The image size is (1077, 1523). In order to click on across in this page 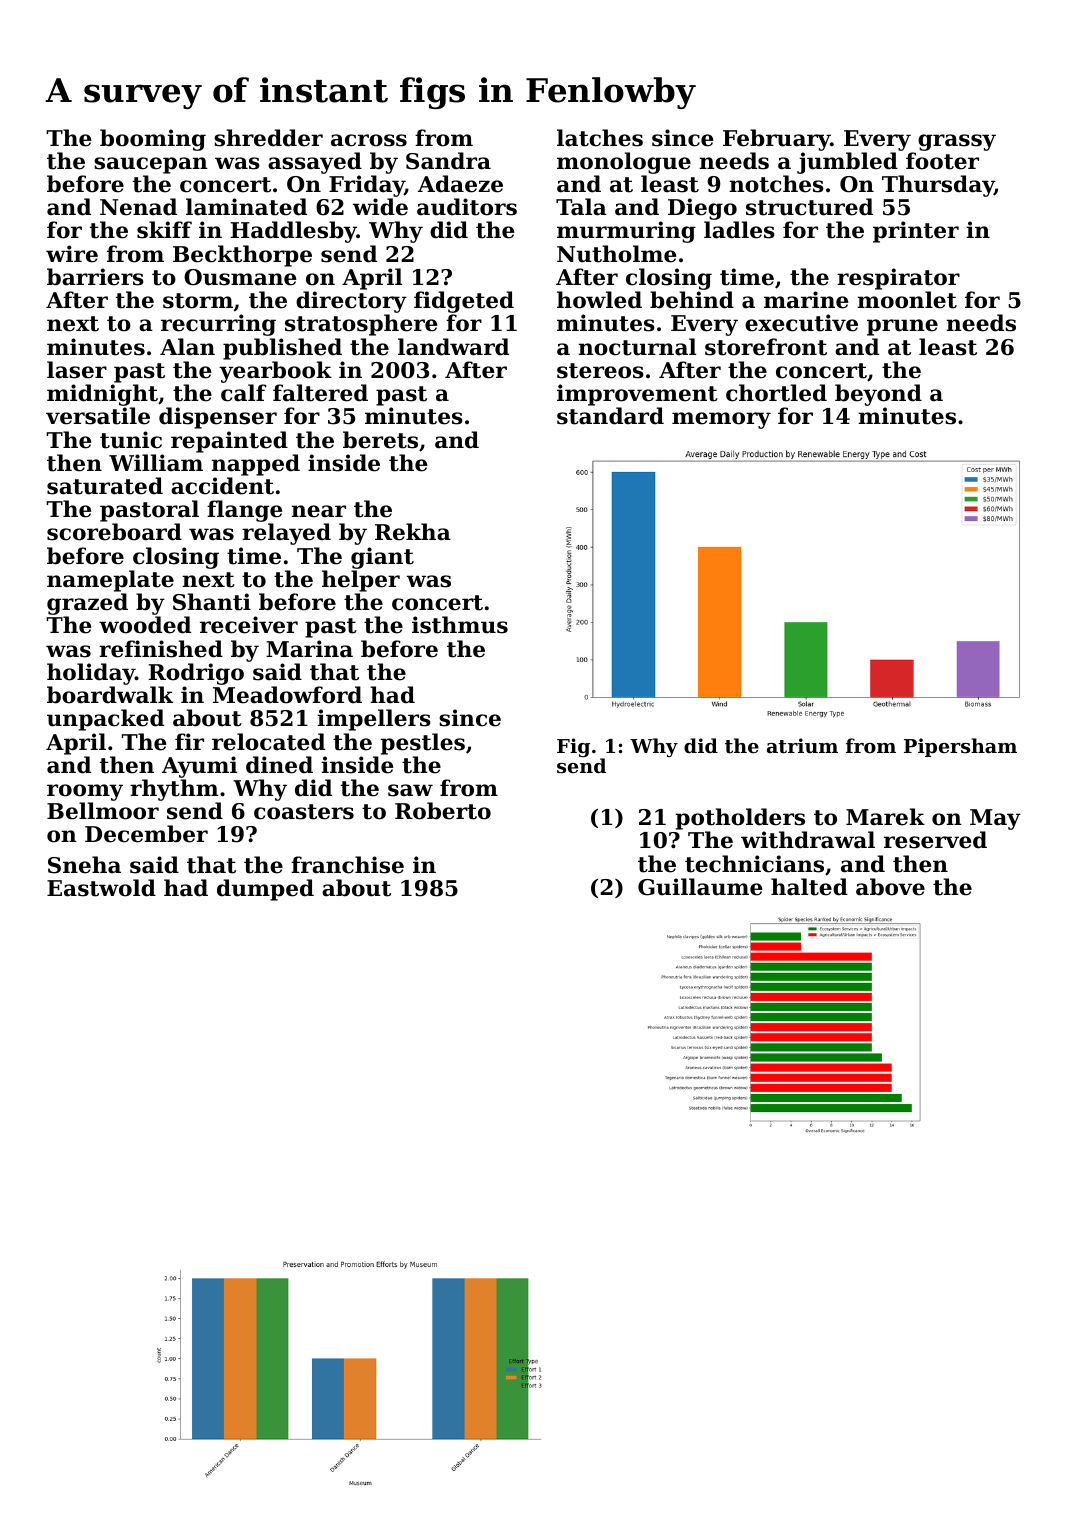, I will do `click(369, 140)`.
